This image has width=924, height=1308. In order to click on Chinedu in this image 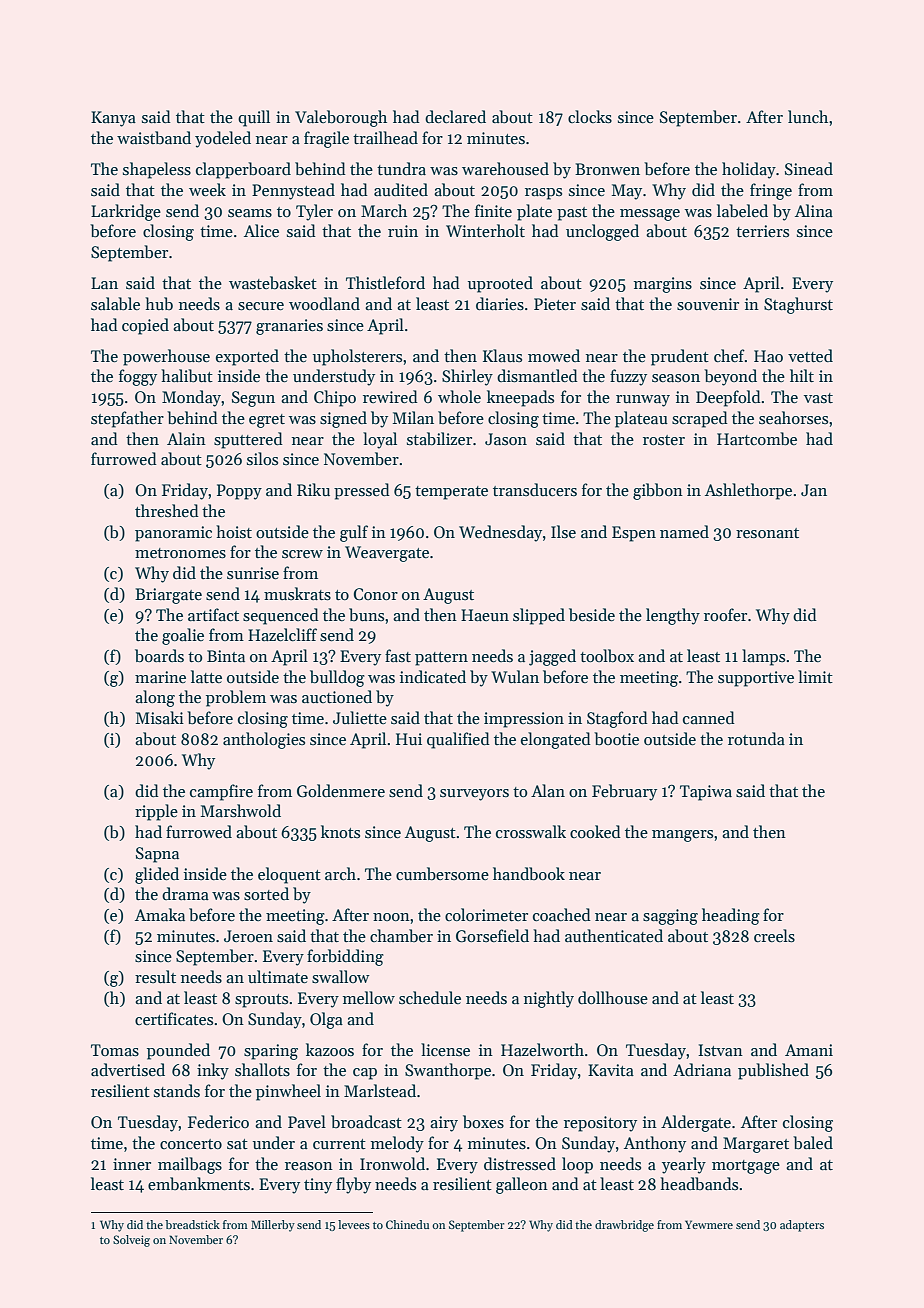, I will do `click(407, 1224)`.
